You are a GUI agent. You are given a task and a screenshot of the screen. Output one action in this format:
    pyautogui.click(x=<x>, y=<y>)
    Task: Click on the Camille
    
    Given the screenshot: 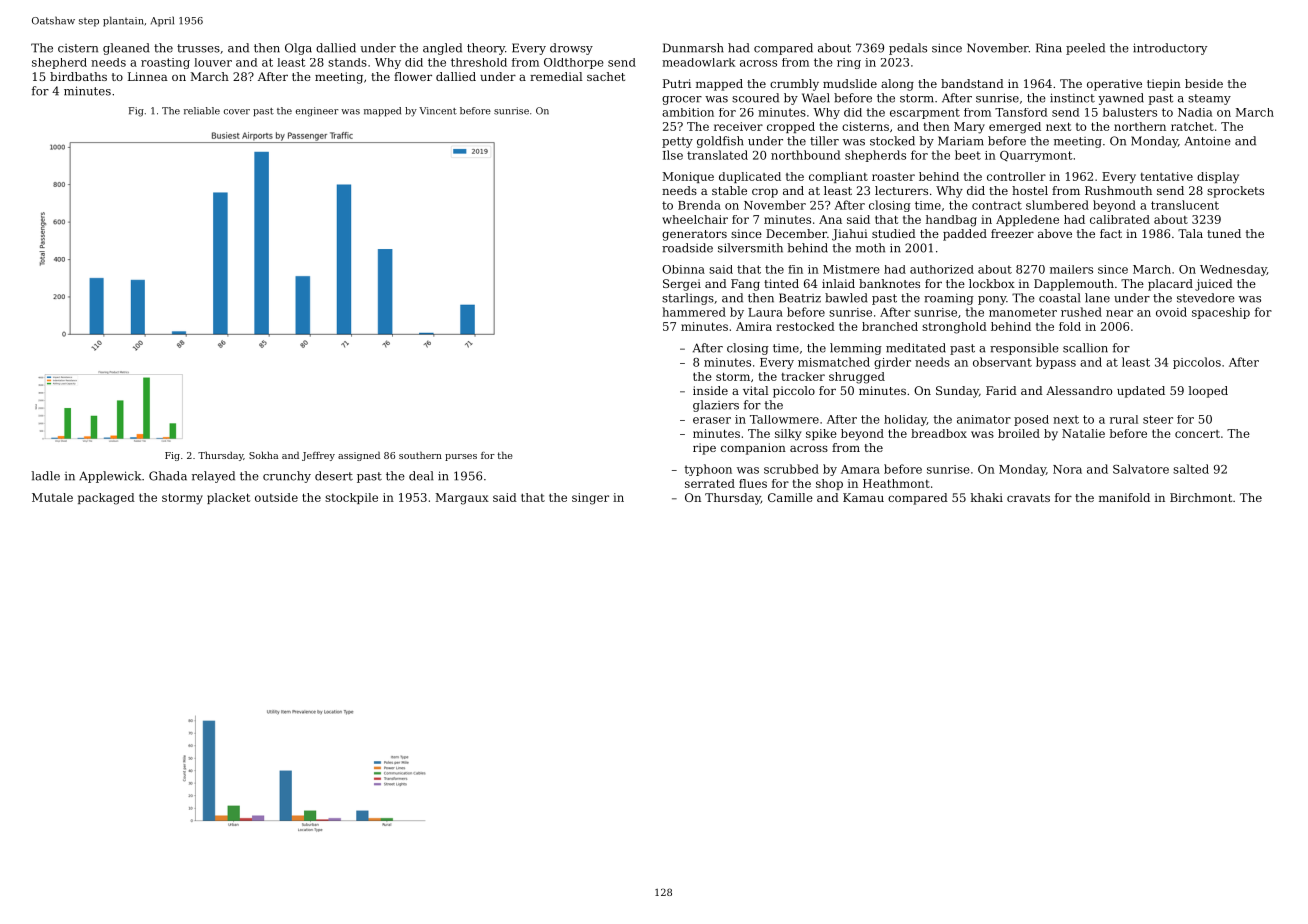 What is the action you would take?
    pyautogui.click(x=790, y=497)
